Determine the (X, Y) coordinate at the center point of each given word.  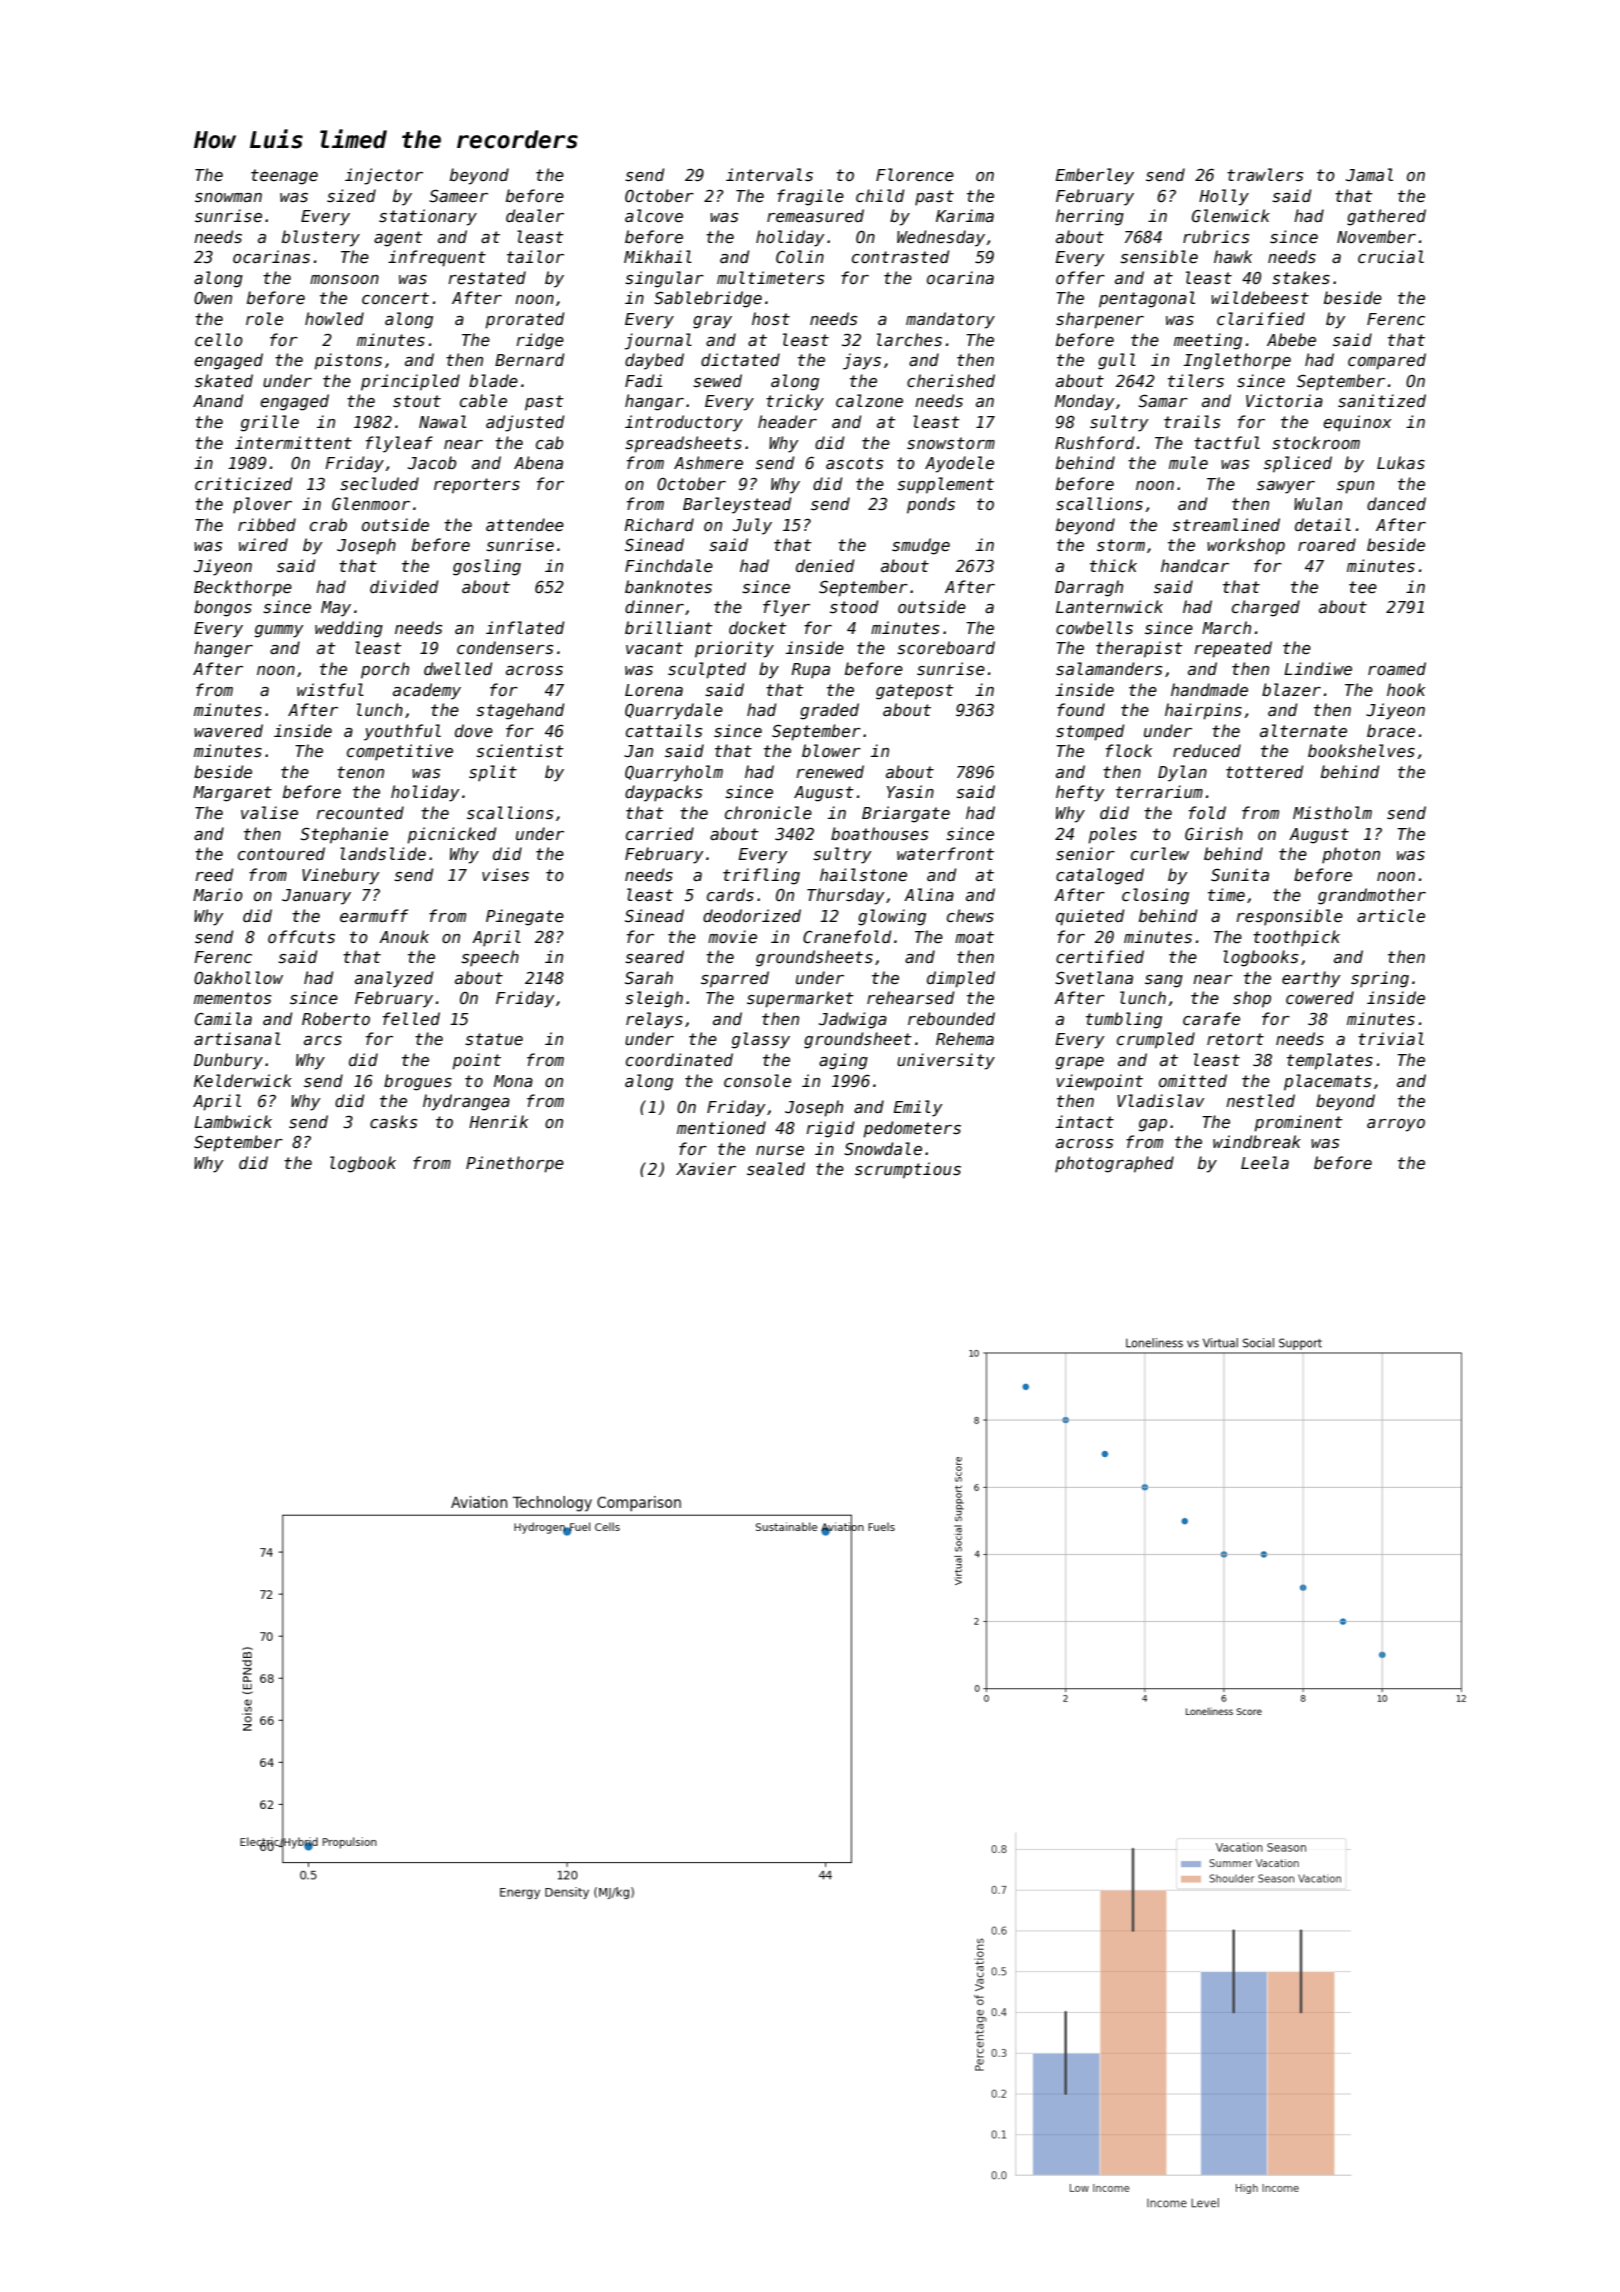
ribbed (267, 524)
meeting (1208, 341)
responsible (1289, 917)
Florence (915, 174)
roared (1327, 544)
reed (214, 874)
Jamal (1369, 174)
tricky (795, 402)
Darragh (1089, 588)
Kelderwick (243, 1080)
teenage (284, 177)
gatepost (915, 692)
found (1081, 709)
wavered (228, 730)
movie (732, 936)
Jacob (432, 462)
